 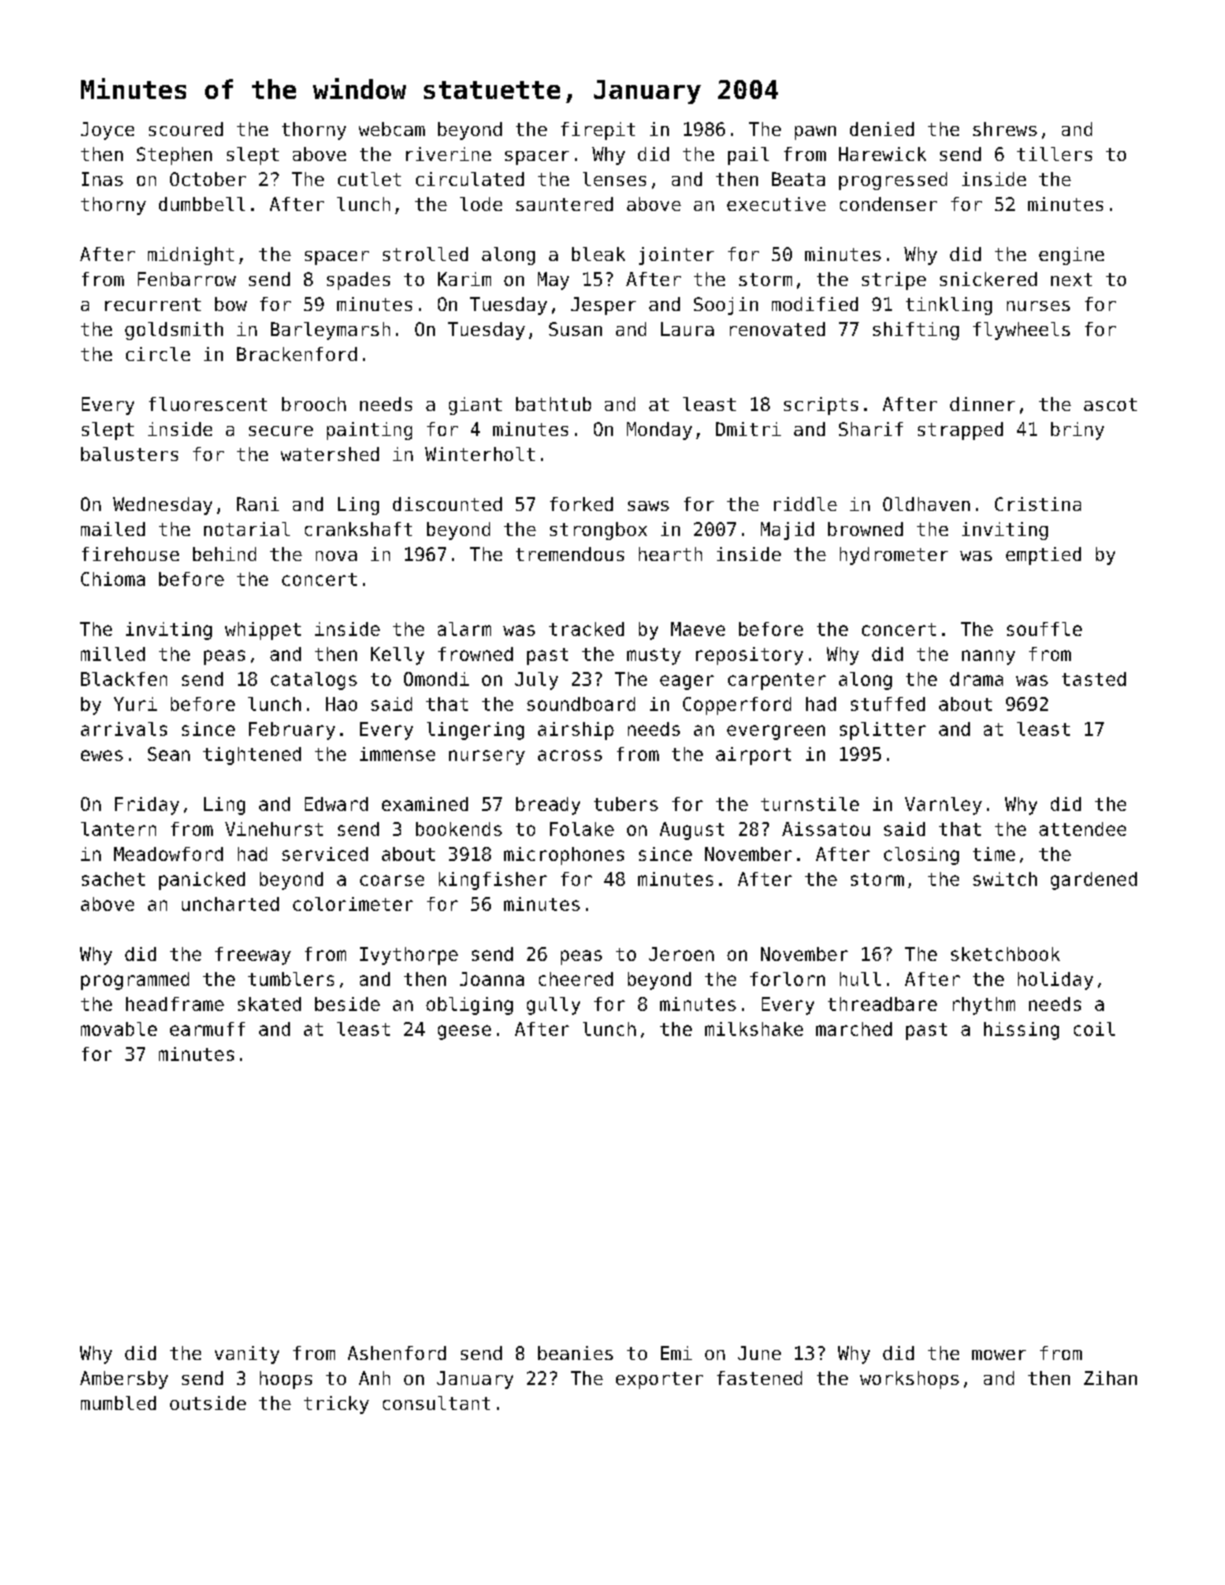 What do you see at coordinates (1044, 629) in the image?
I see `souffle` at bounding box center [1044, 629].
